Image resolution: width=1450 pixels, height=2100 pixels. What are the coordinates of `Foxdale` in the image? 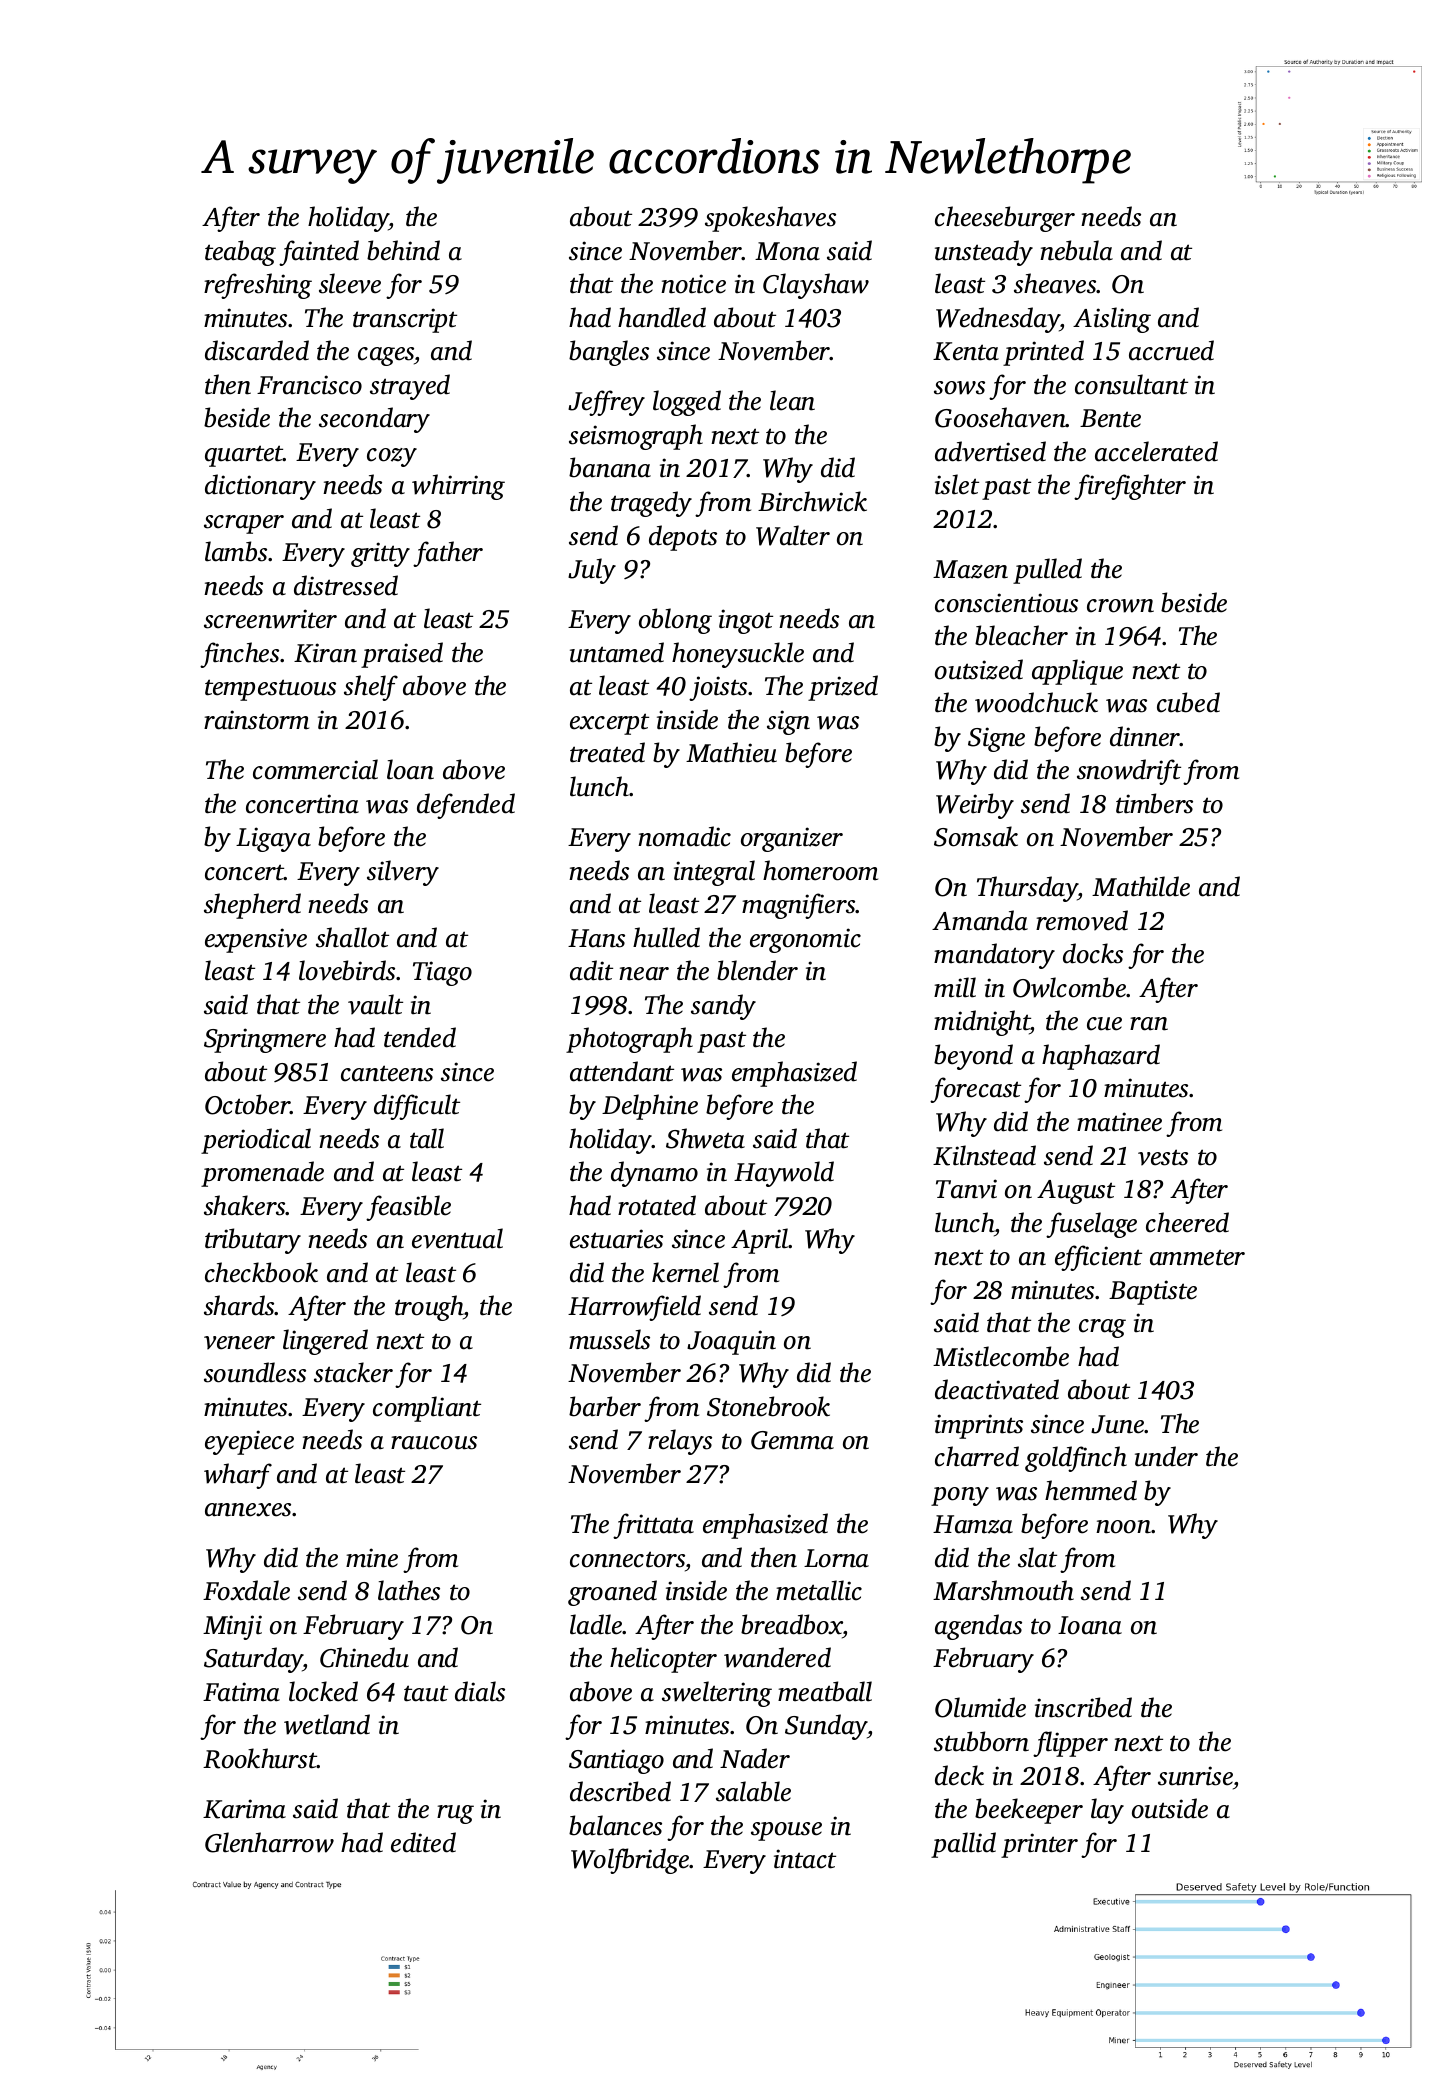 It's located at (246, 1590).
